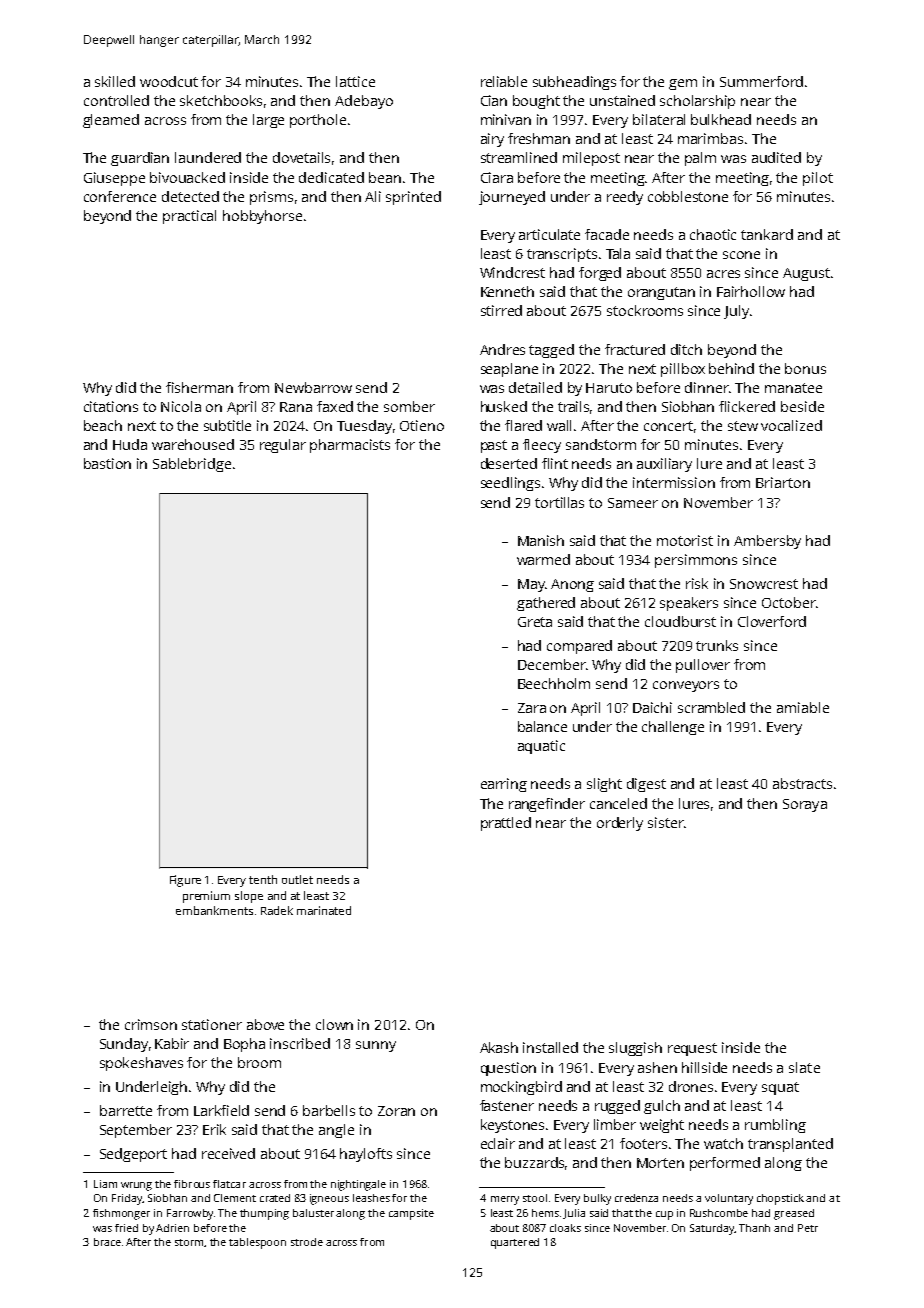 The height and width of the document is (1308, 924). I want to click on woodcut, so click(169, 81).
